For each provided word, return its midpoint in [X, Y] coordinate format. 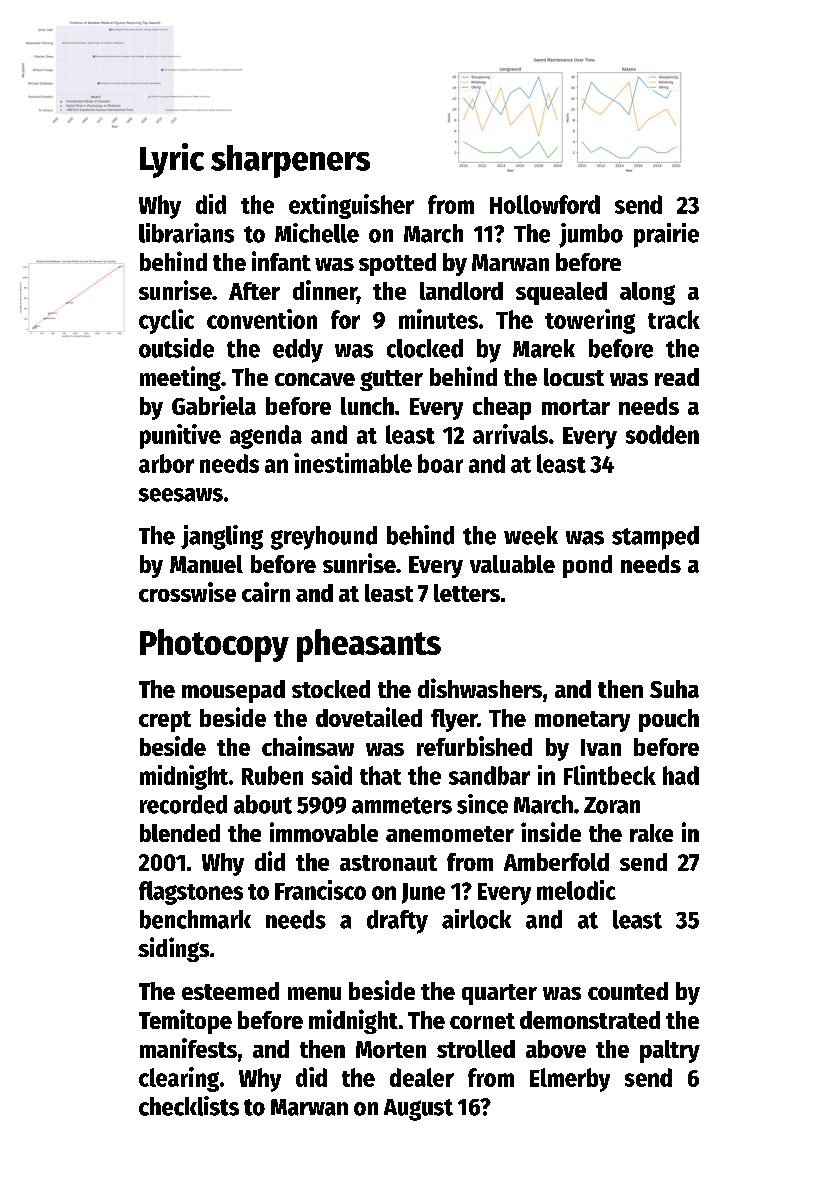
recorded [183, 804]
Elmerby [570, 1080]
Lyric [172, 160]
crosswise [187, 592]
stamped [655, 538]
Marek [544, 348]
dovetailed [369, 717]
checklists [189, 1106]
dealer [422, 1077]
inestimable [353, 463]
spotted [397, 264]
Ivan [601, 747]
